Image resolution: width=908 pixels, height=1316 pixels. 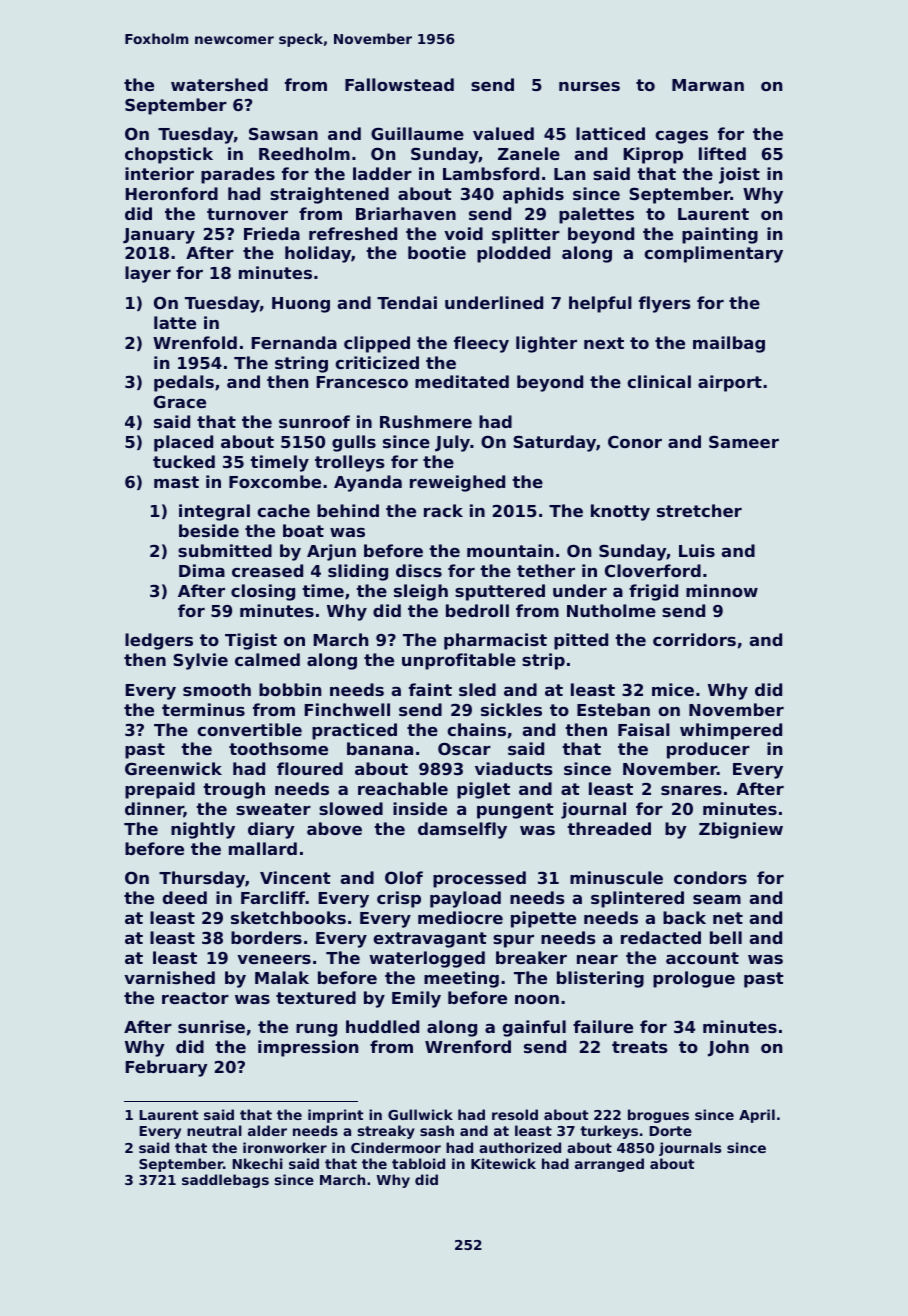 What do you see at coordinates (596, 215) in the document?
I see `palettes` at bounding box center [596, 215].
